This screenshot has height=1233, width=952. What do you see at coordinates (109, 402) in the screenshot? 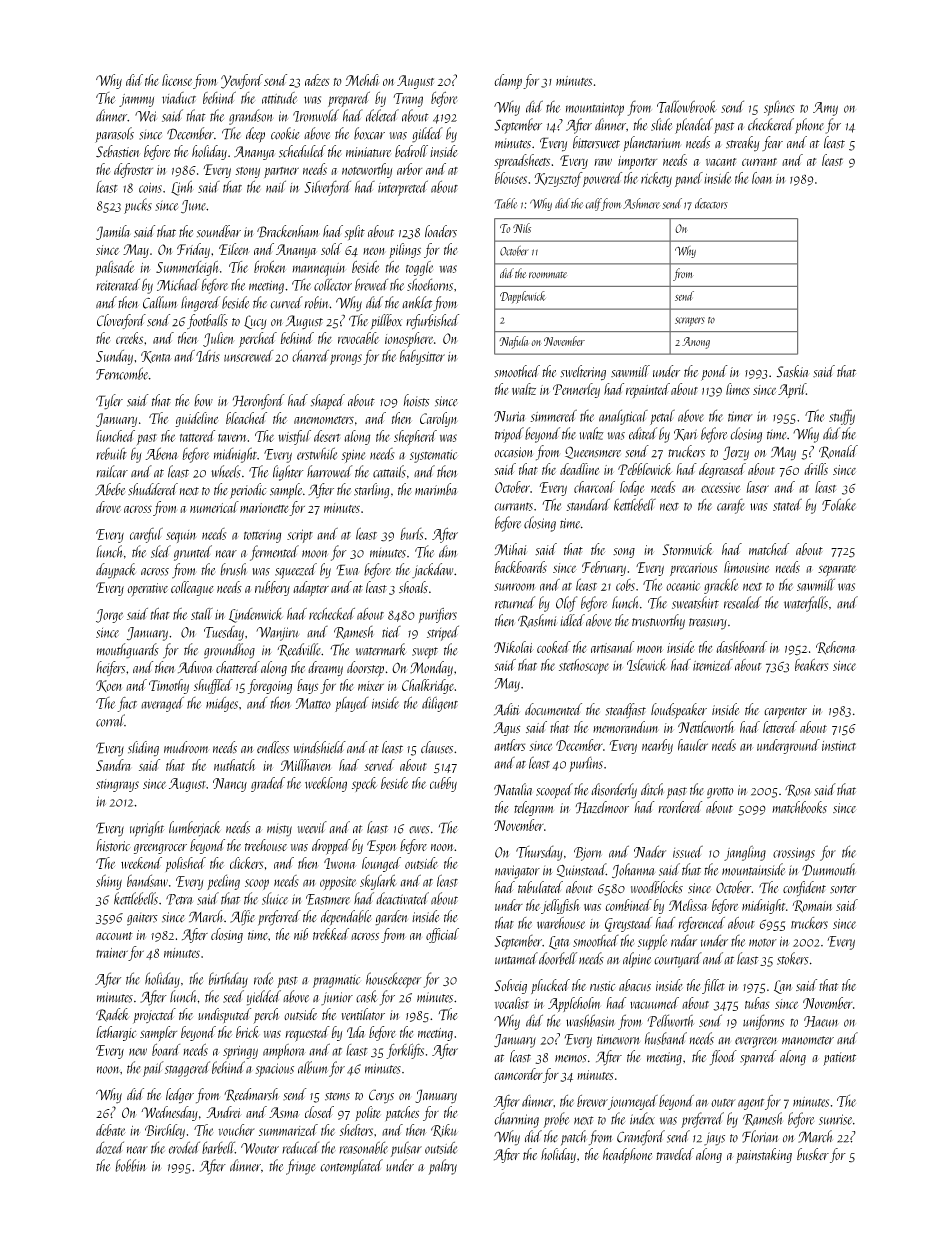
I see `Tyler` at bounding box center [109, 402].
